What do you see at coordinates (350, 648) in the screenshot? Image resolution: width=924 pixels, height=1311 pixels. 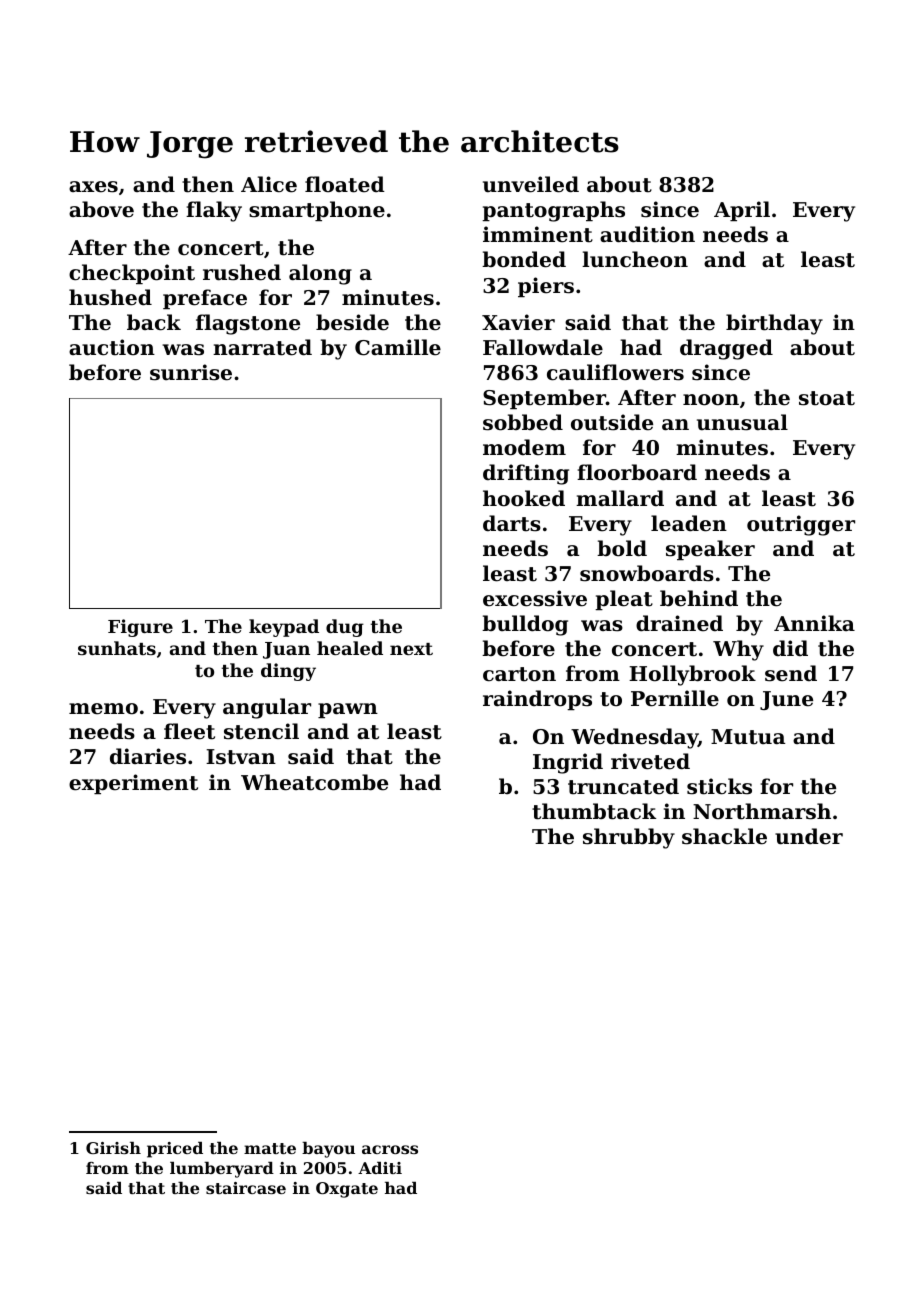 I see `healed` at bounding box center [350, 648].
